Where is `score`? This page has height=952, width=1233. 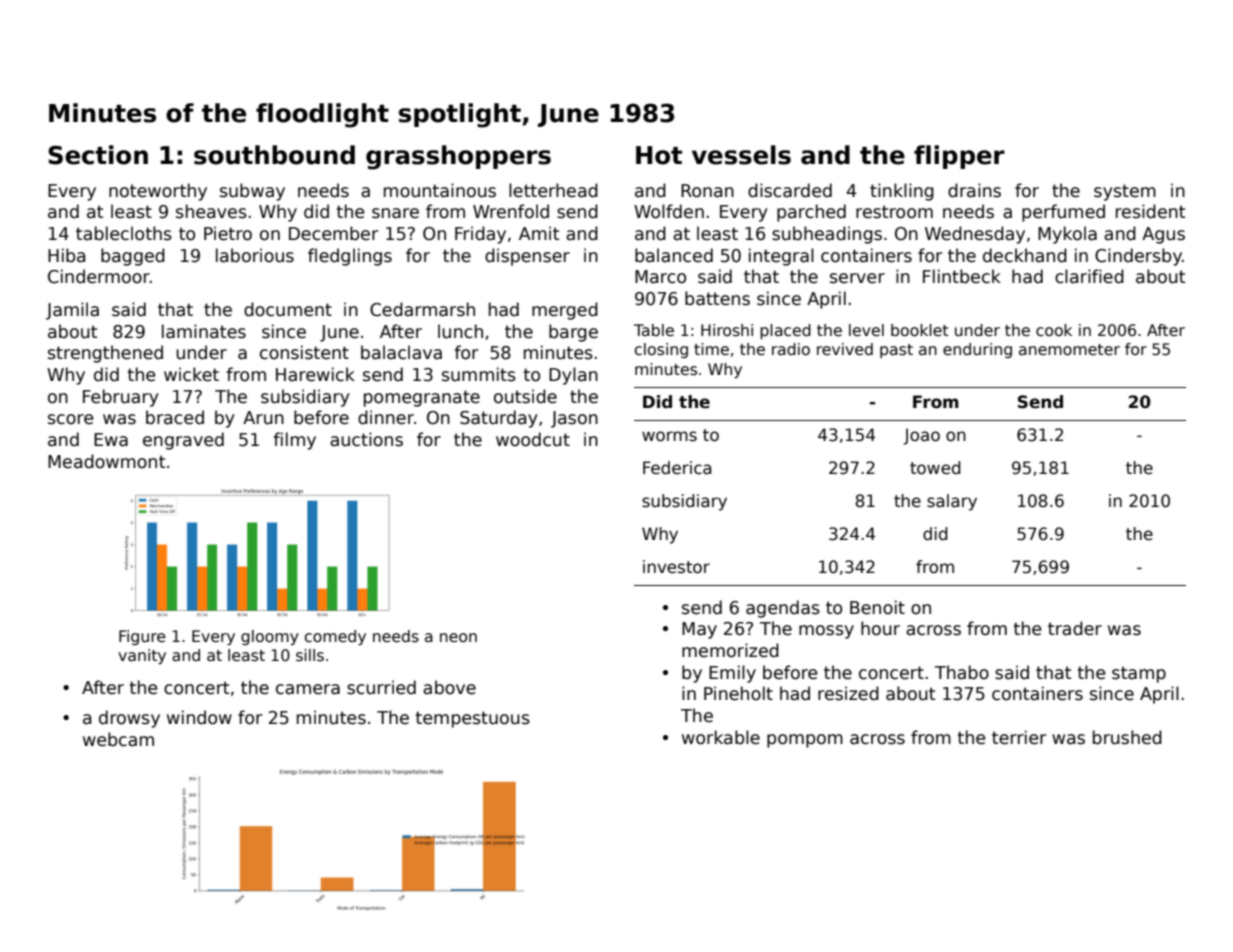 score is located at coordinates (71, 419).
